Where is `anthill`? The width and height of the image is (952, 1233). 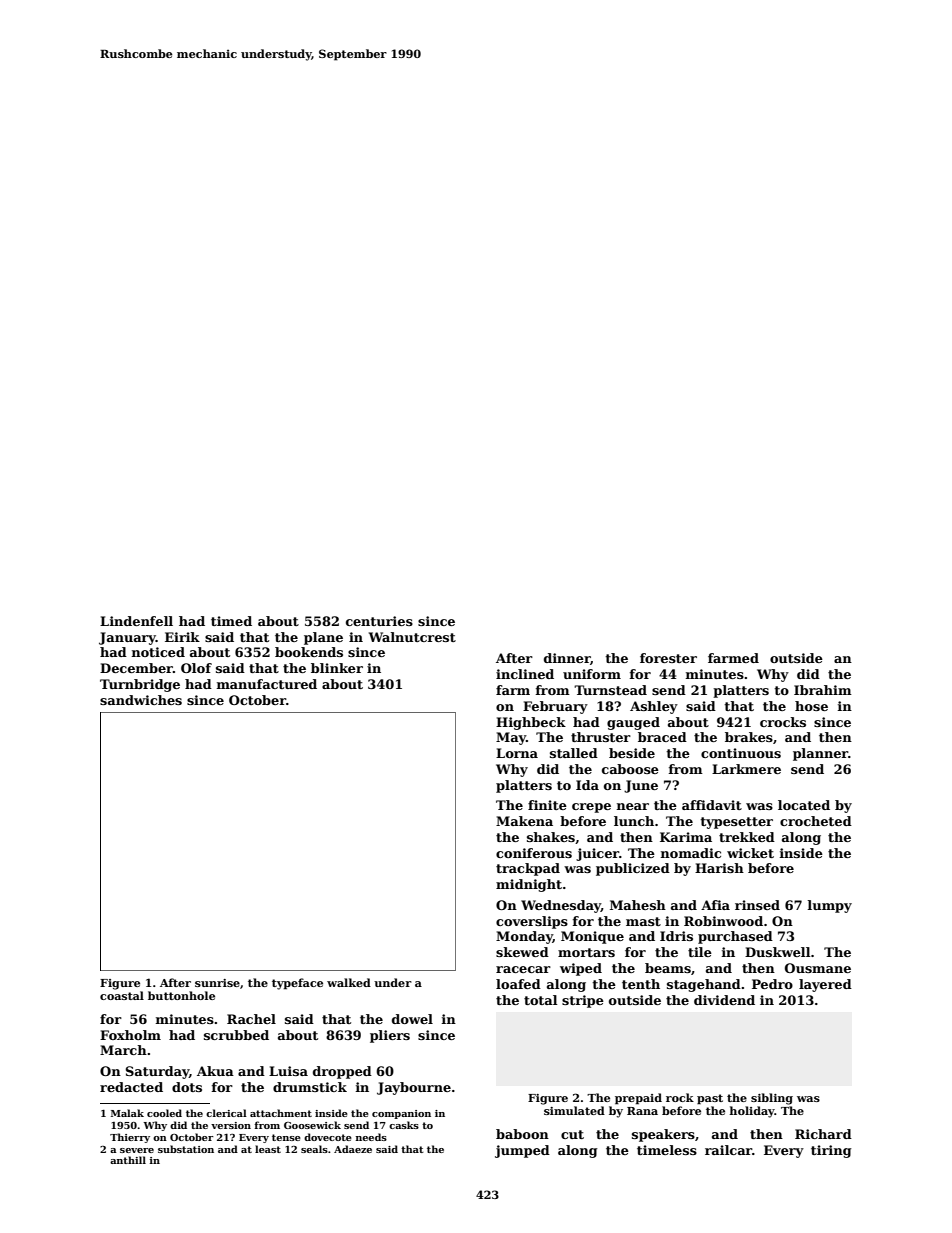
anthill is located at coordinates (128, 1160).
